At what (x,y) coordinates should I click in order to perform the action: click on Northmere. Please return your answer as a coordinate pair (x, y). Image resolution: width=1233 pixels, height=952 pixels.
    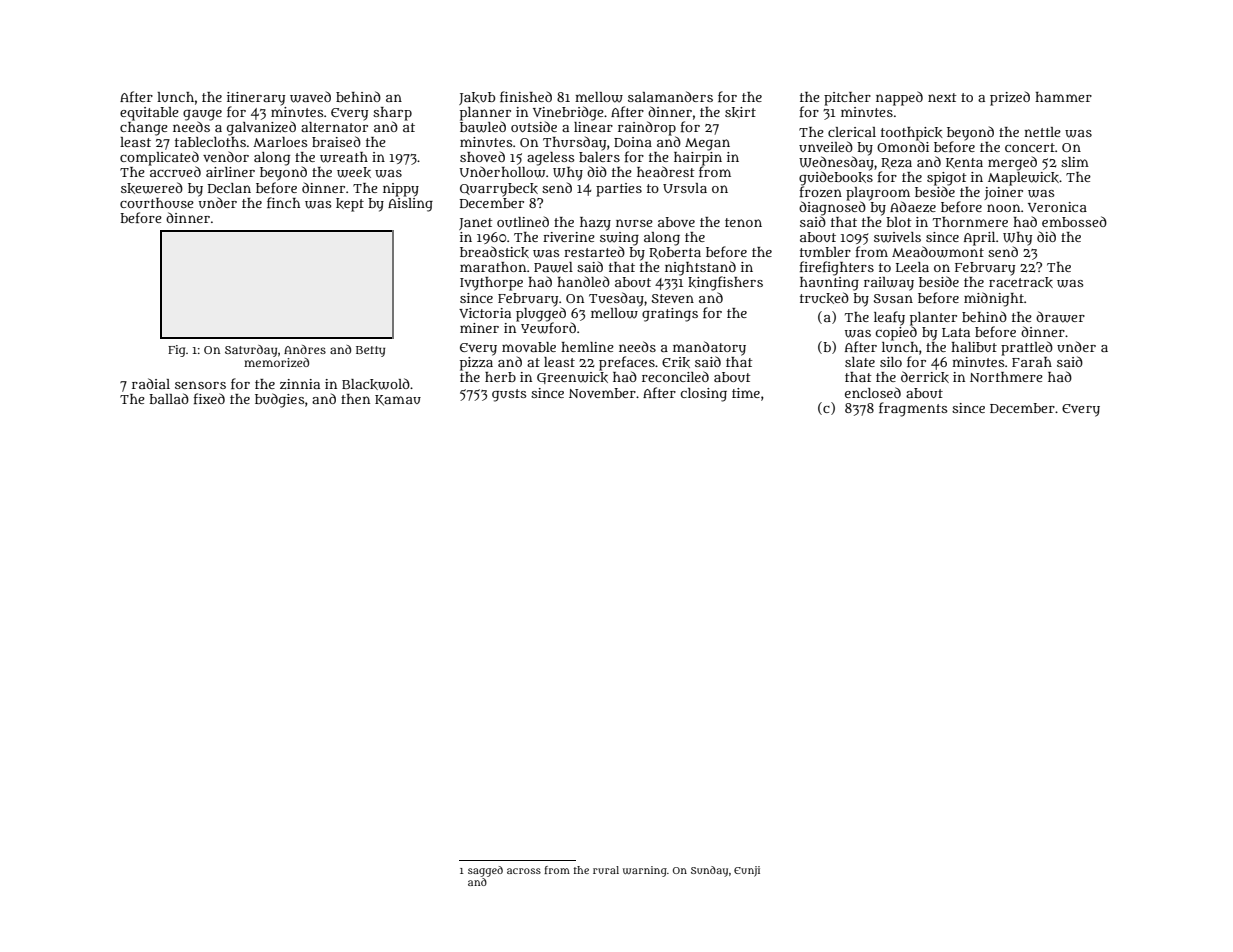
    Looking at the image, I should click on (1006, 377).
